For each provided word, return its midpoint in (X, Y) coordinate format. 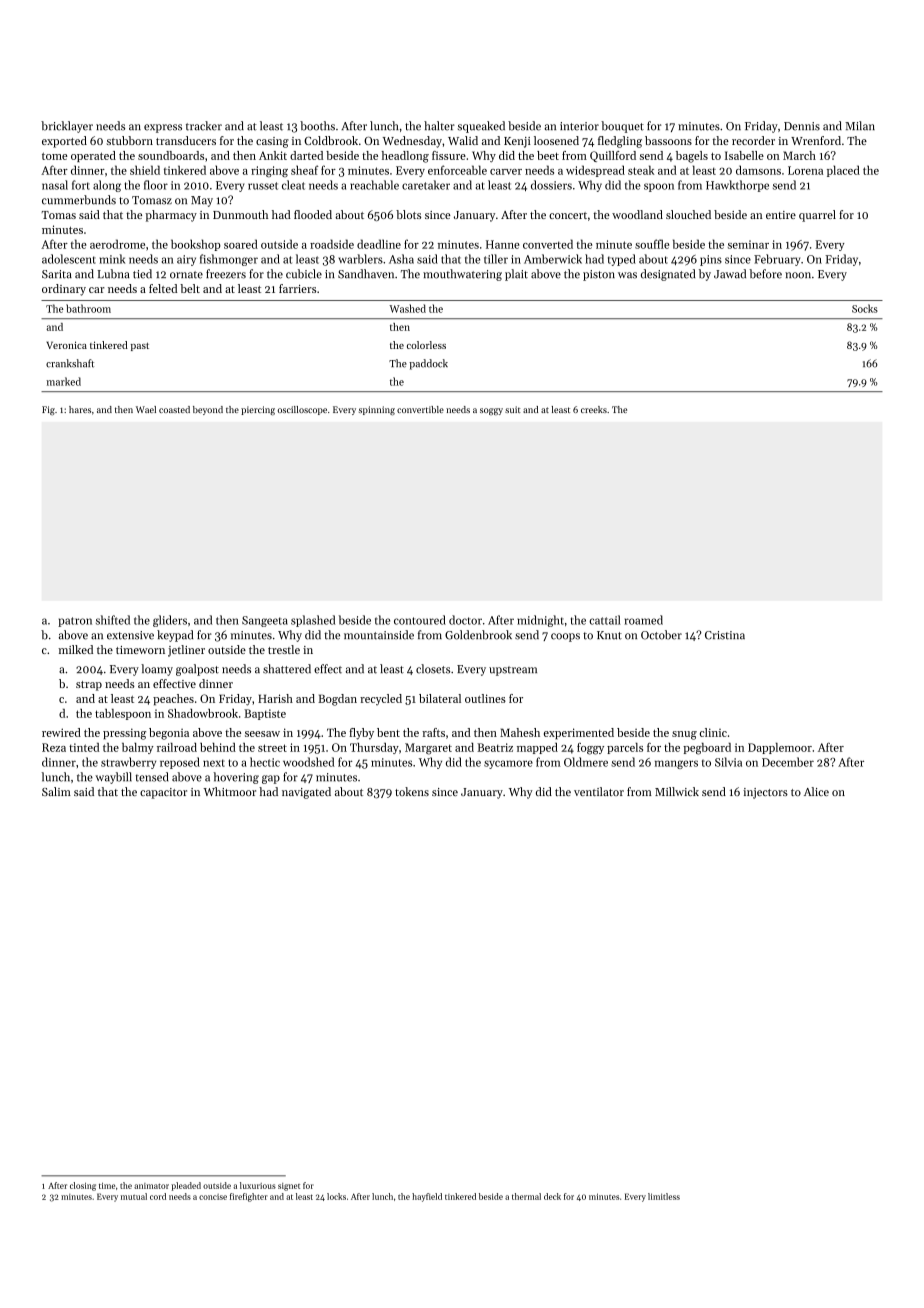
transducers (186, 140)
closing (83, 1186)
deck (552, 1196)
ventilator (599, 791)
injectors (765, 793)
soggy (491, 411)
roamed (644, 620)
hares (80, 409)
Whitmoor (229, 791)
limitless (664, 1196)
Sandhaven (366, 274)
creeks (594, 409)
